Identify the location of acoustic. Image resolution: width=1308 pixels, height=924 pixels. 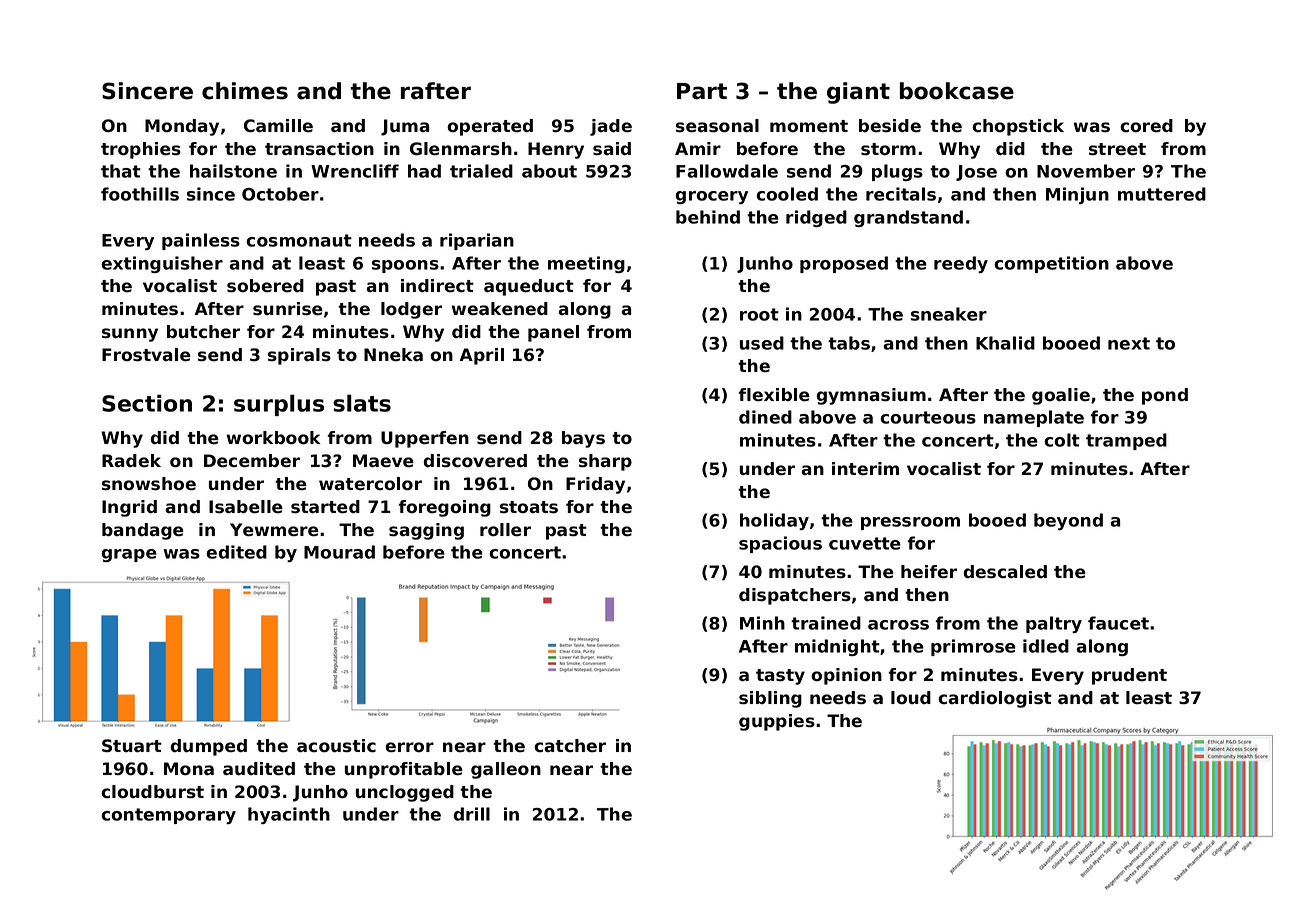
(336, 746).
